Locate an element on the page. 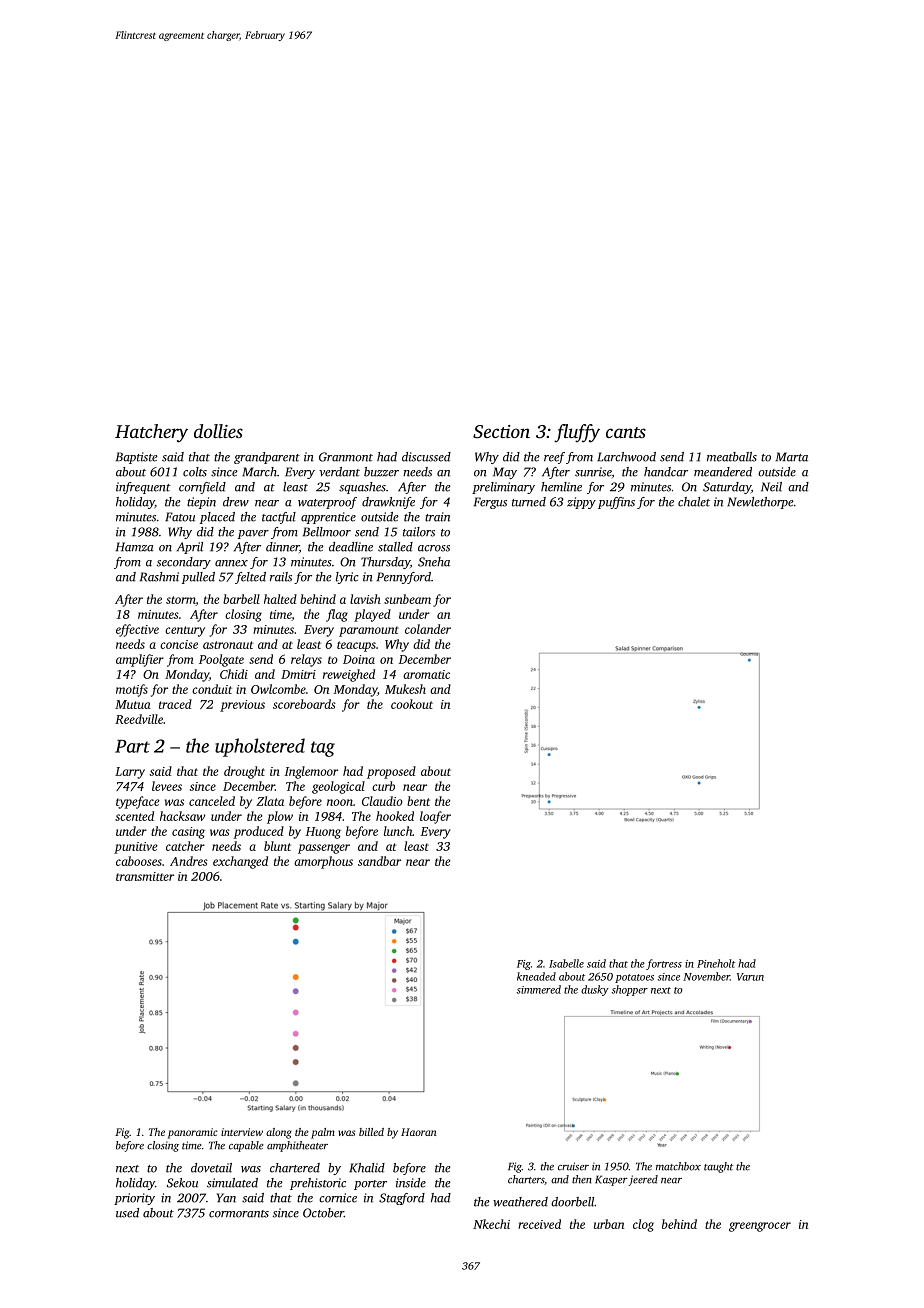  cants is located at coordinates (626, 432).
